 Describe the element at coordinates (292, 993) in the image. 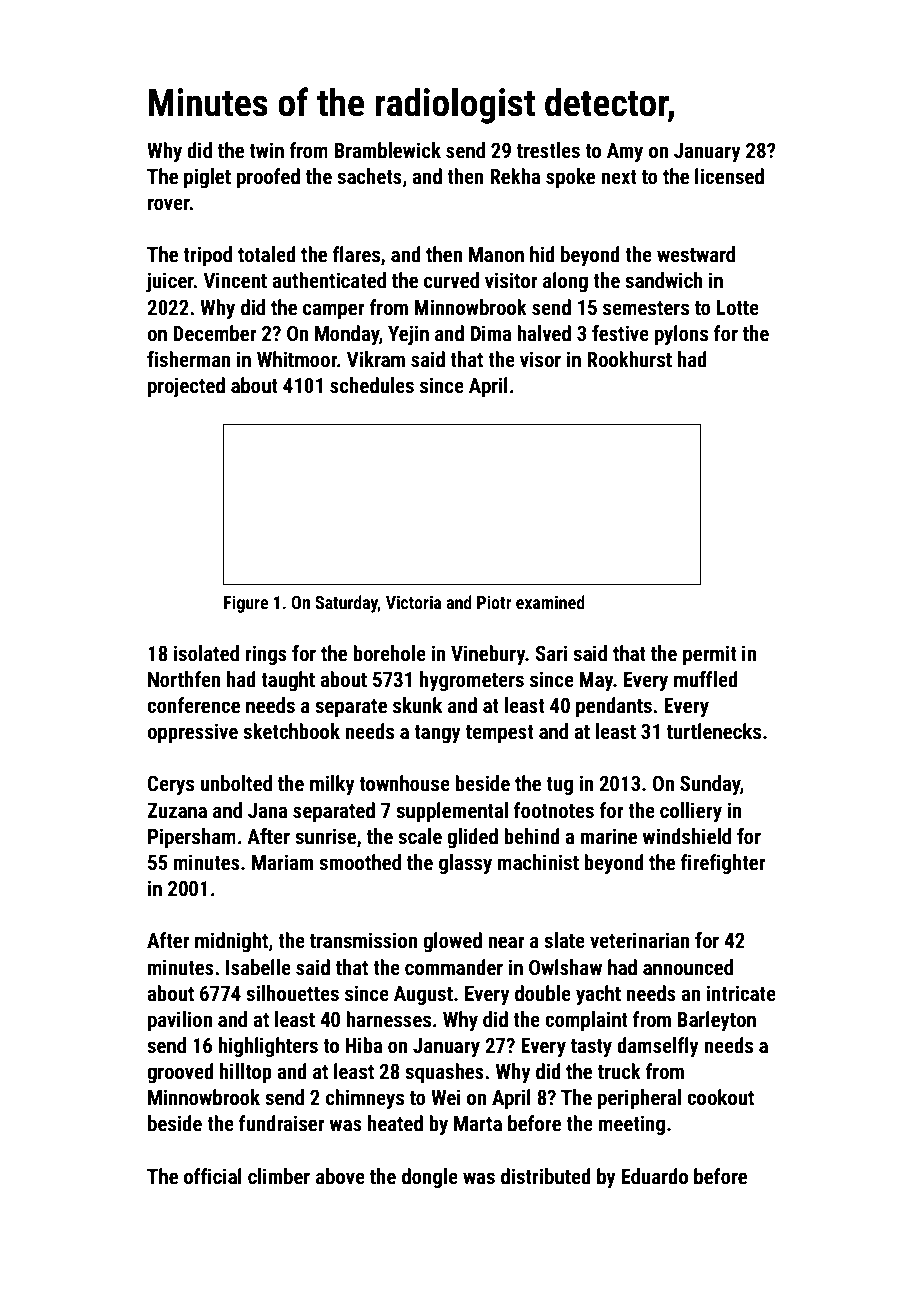

I see `silhouettes` at that location.
